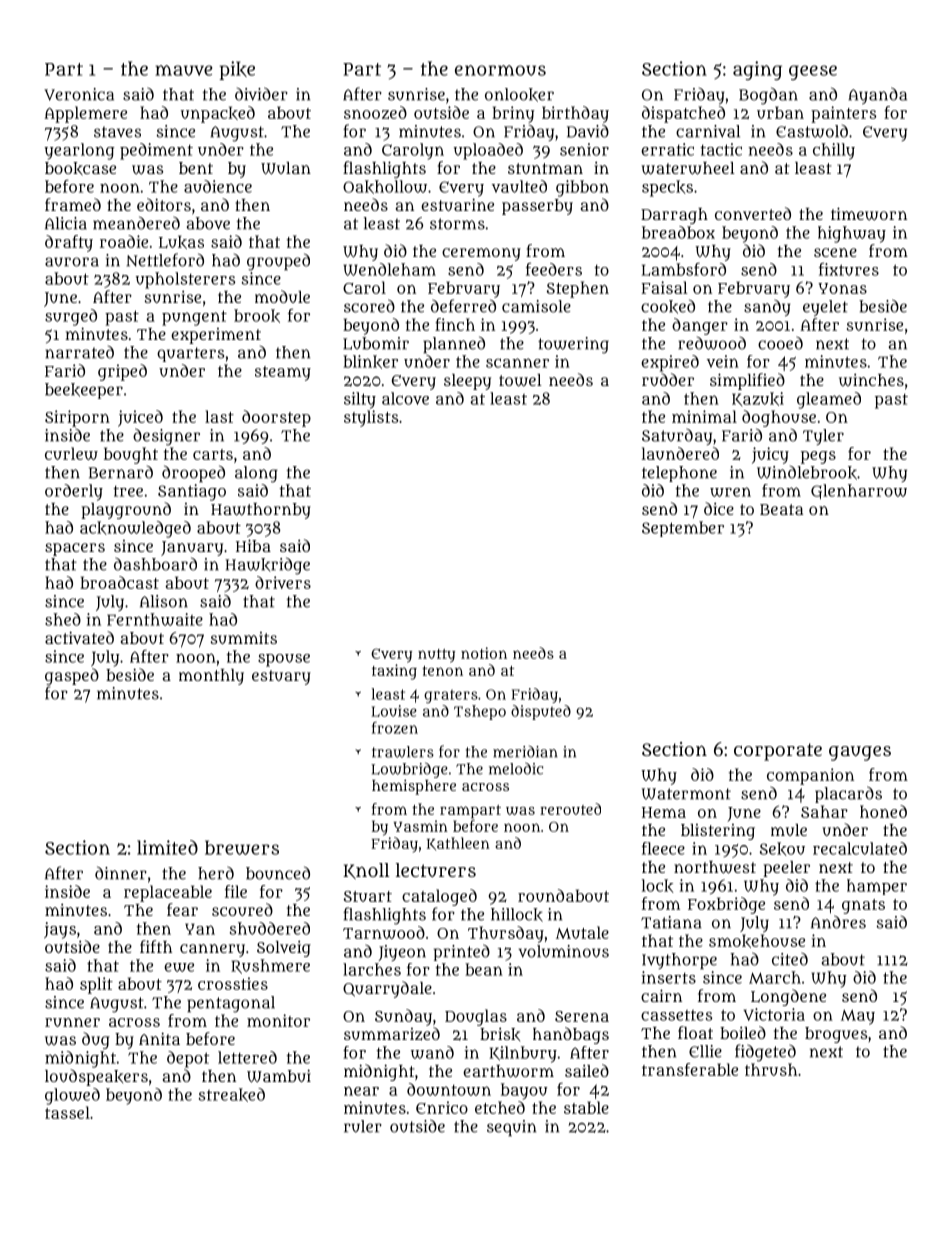 The width and height of the screenshot is (952, 1233). What do you see at coordinates (237, 70) in the screenshot?
I see `pike` at bounding box center [237, 70].
